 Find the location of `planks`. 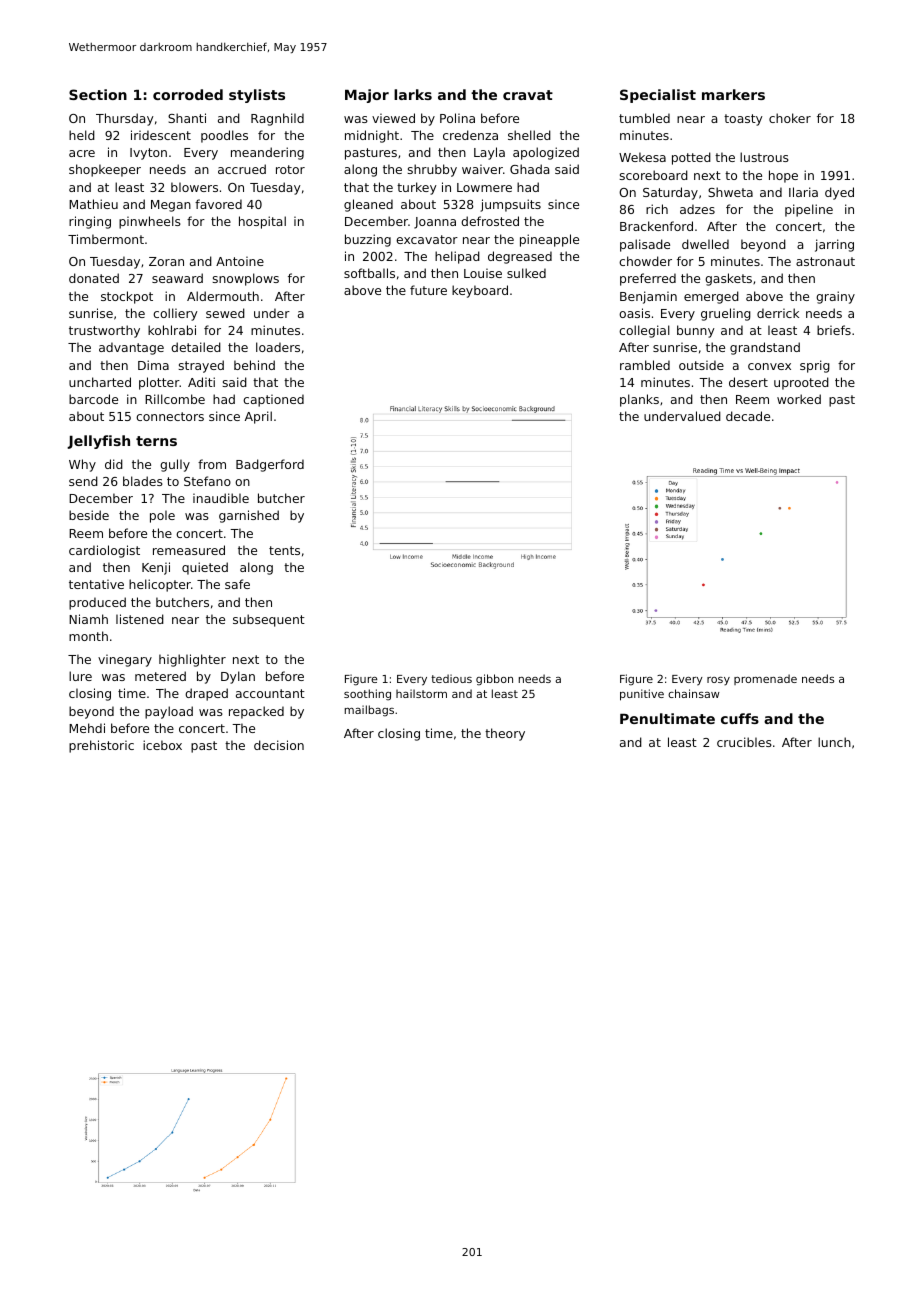

planks is located at coordinates (639, 400).
